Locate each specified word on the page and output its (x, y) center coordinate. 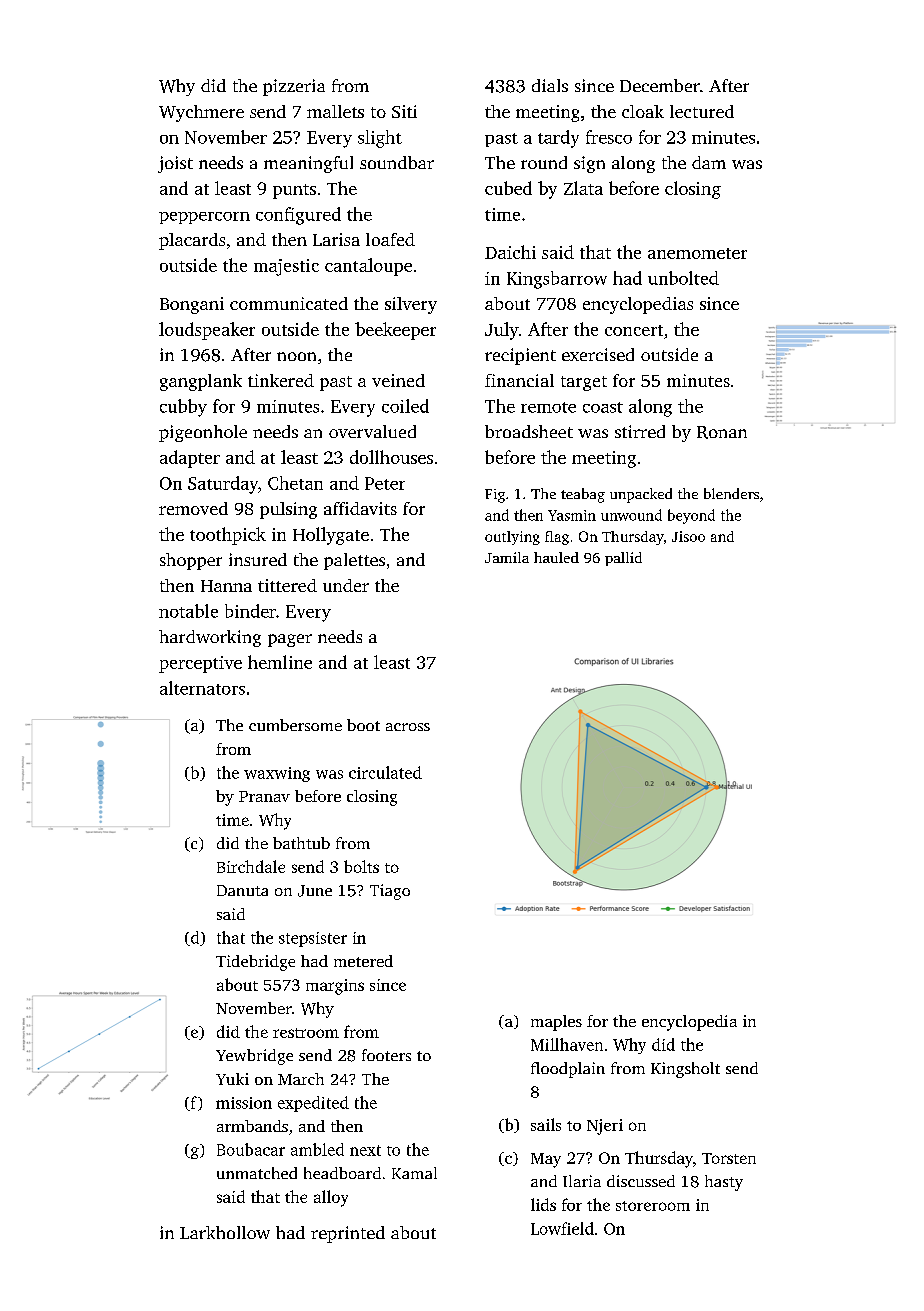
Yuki (232, 1079)
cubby (183, 408)
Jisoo (688, 536)
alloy (331, 1198)
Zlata (583, 188)
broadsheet (529, 431)
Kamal (414, 1173)
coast (603, 407)
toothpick (228, 536)
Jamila (507, 557)
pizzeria (294, 87)
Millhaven (567, 1044)
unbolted (683, 278)
